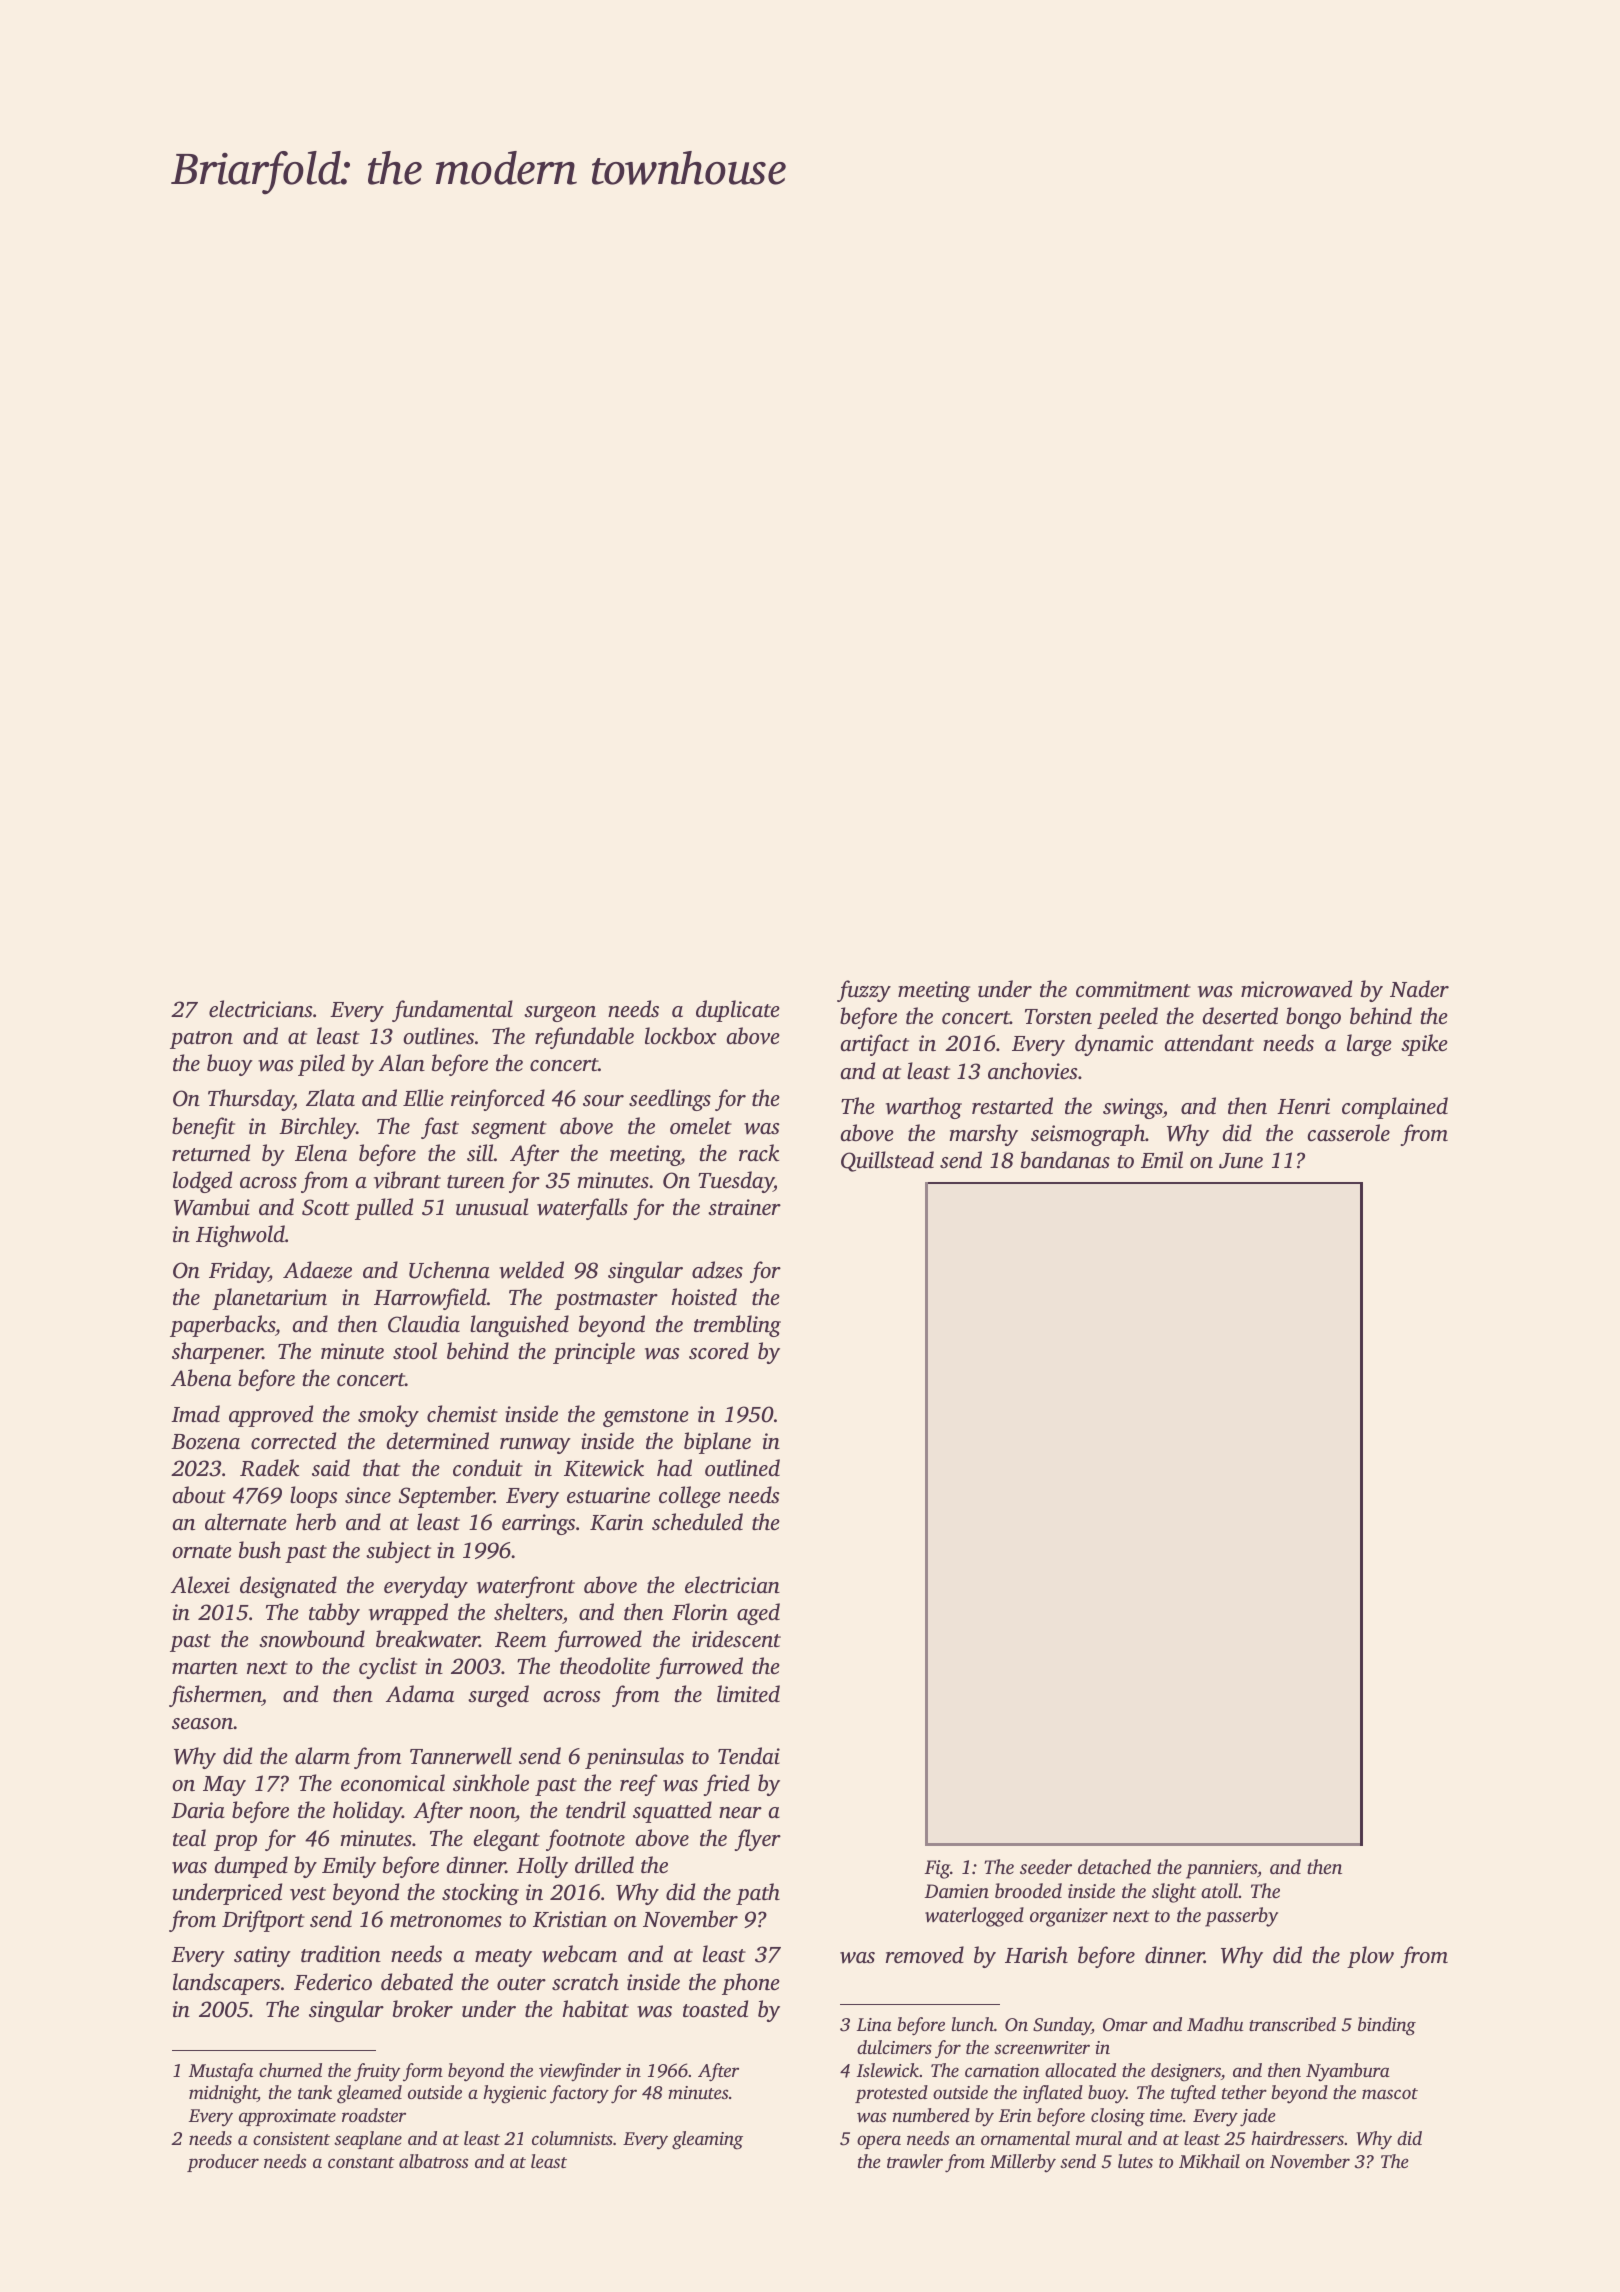 The image size is (1620, 2292). What do you see at coordinates (452, 1011) in the screenshot?
I see `fundamental` at bounding box center [452, 1011].
